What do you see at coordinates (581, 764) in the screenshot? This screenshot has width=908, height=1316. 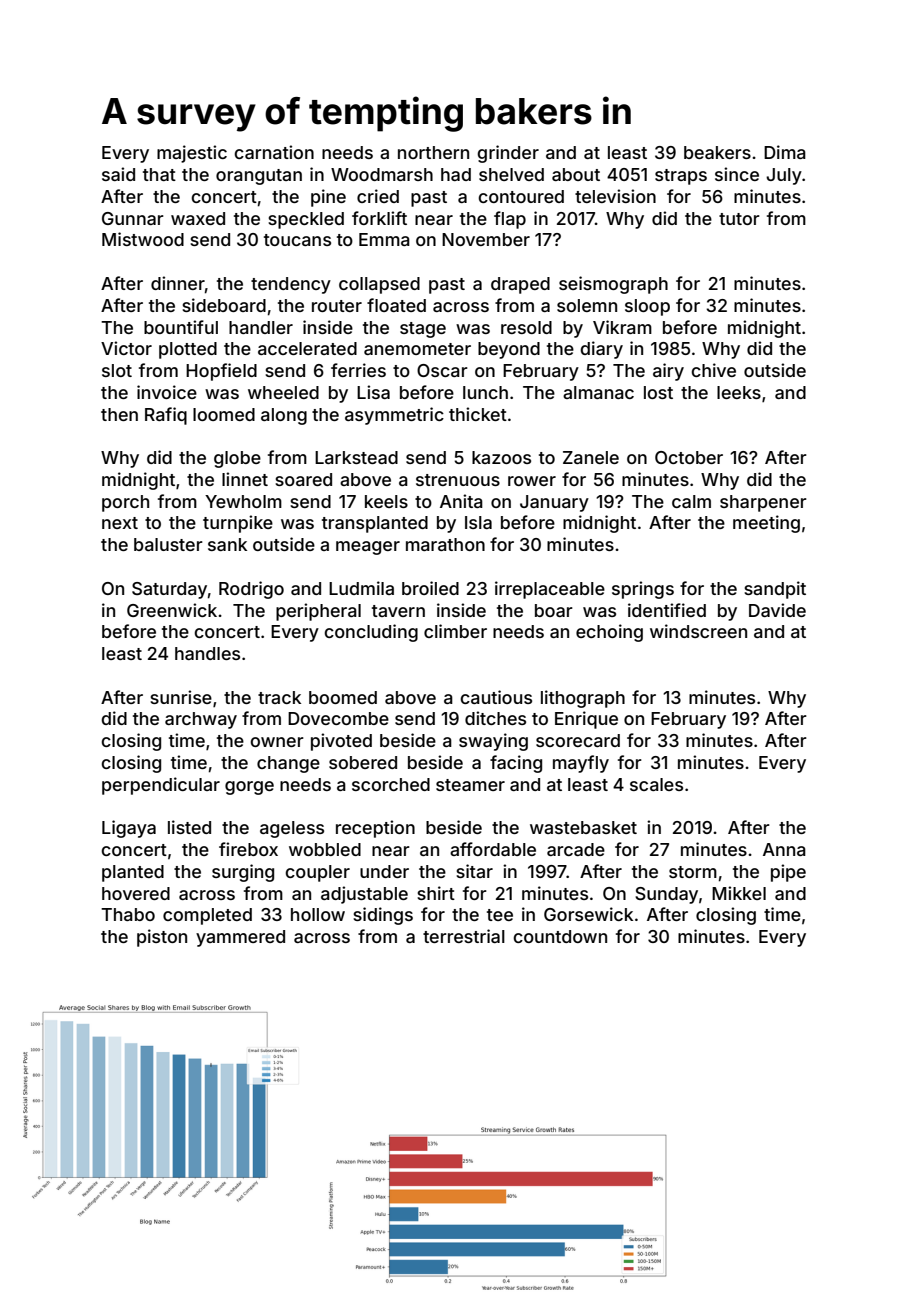 I see `mayfly` at bounding box center [581, 764].
